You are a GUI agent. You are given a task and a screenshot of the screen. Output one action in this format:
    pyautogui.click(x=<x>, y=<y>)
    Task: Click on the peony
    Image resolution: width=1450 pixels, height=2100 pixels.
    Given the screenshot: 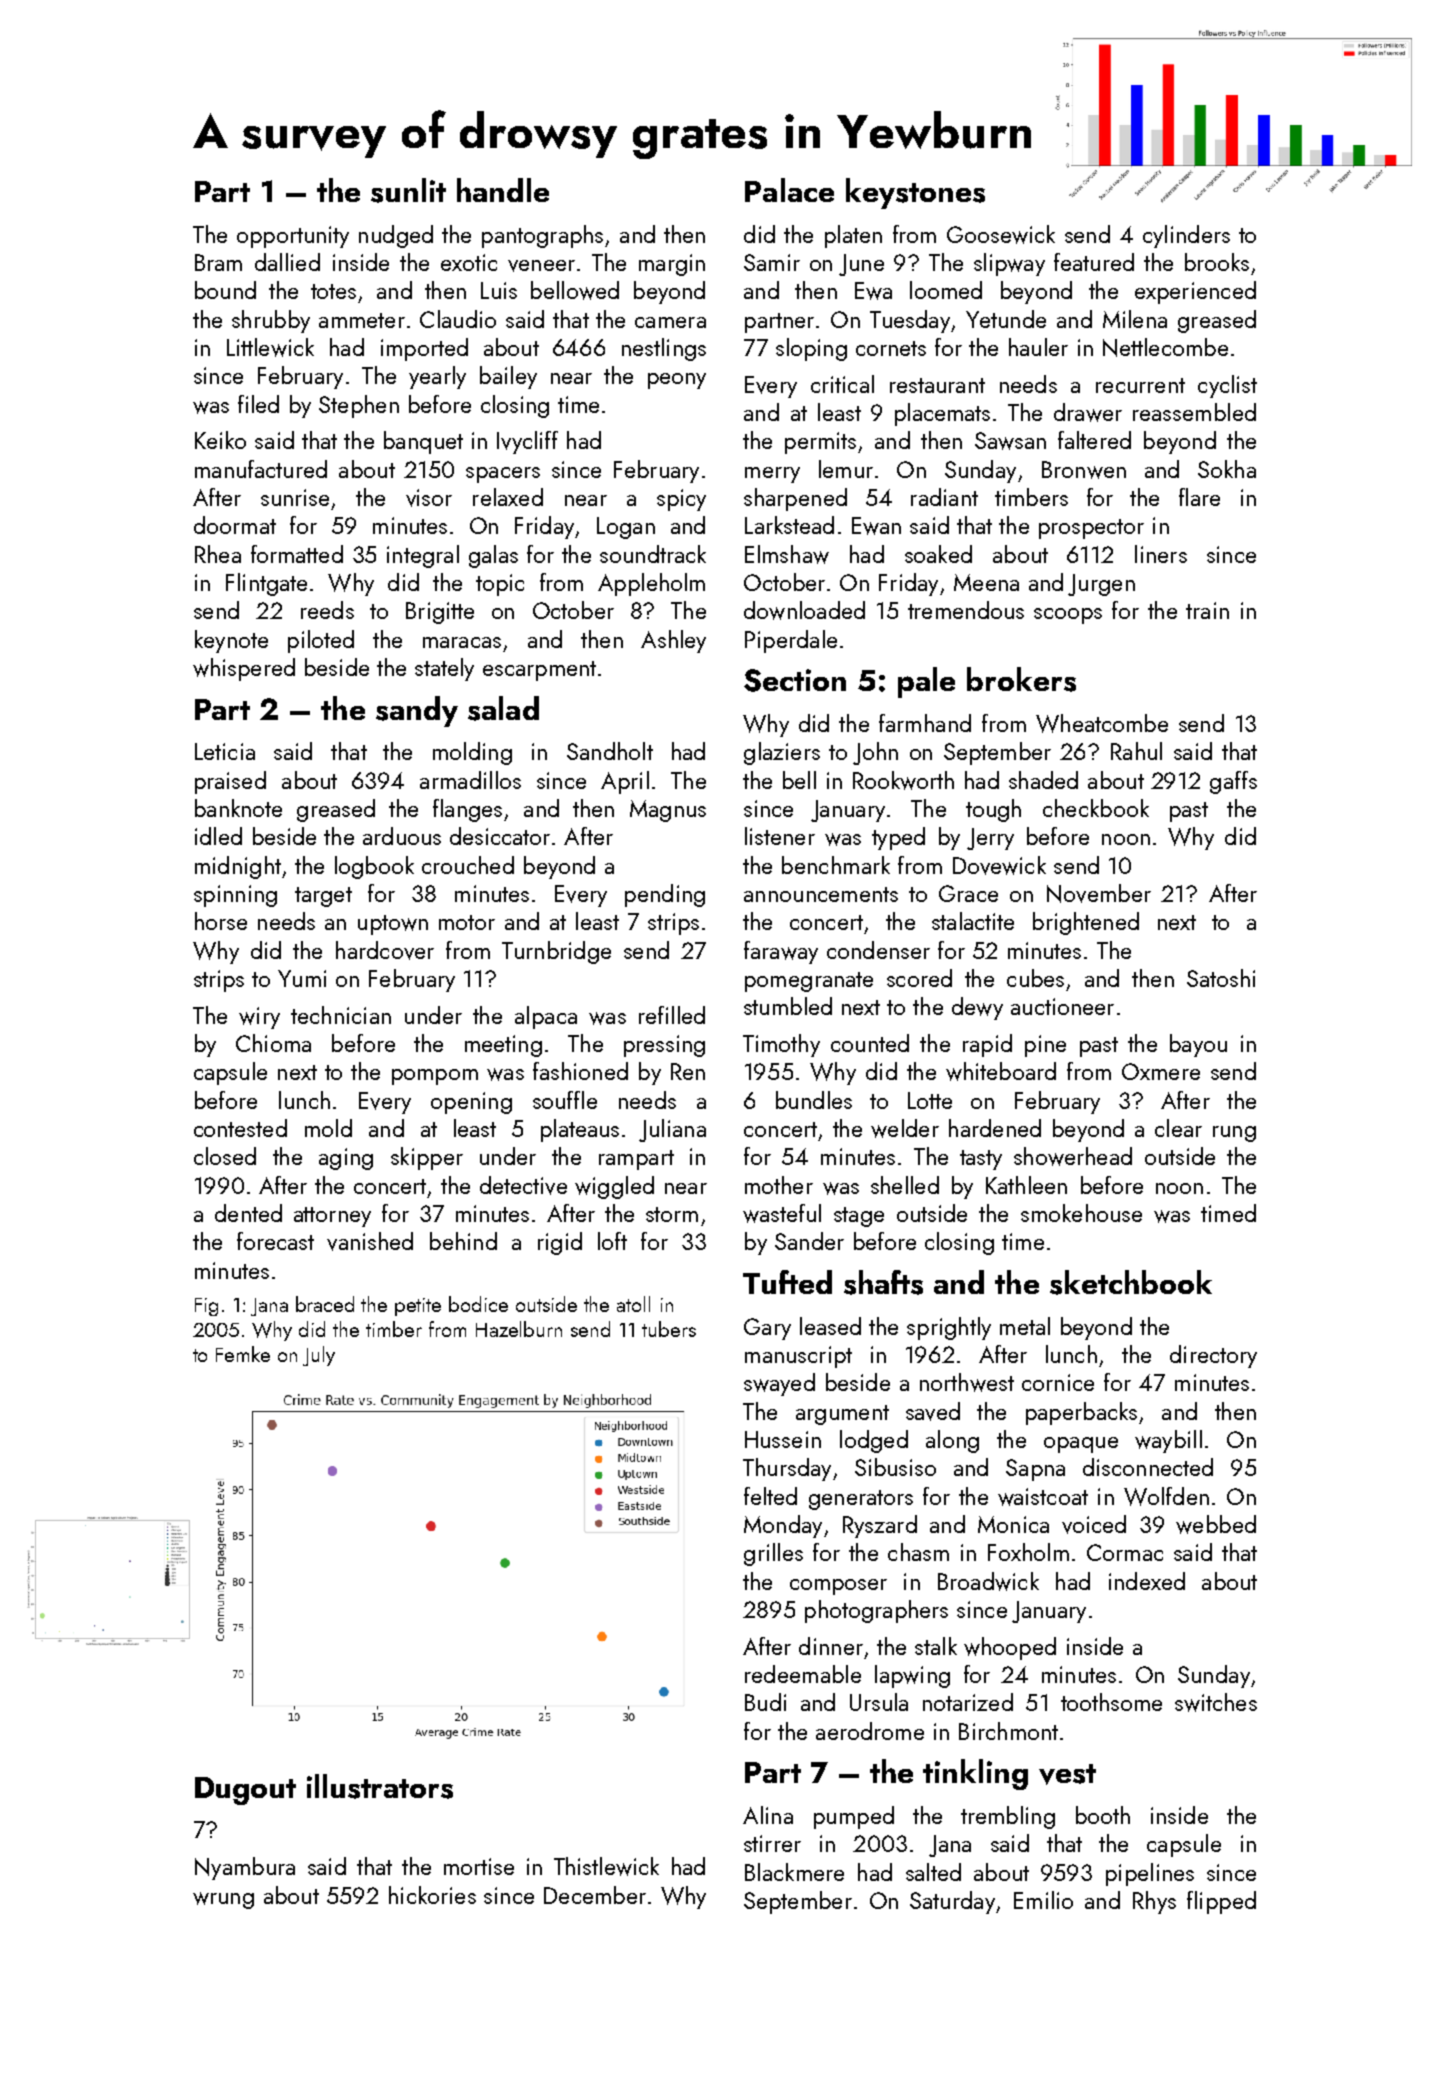 What is the action you would take?
    pyautogui.click(x=677, y=381)
